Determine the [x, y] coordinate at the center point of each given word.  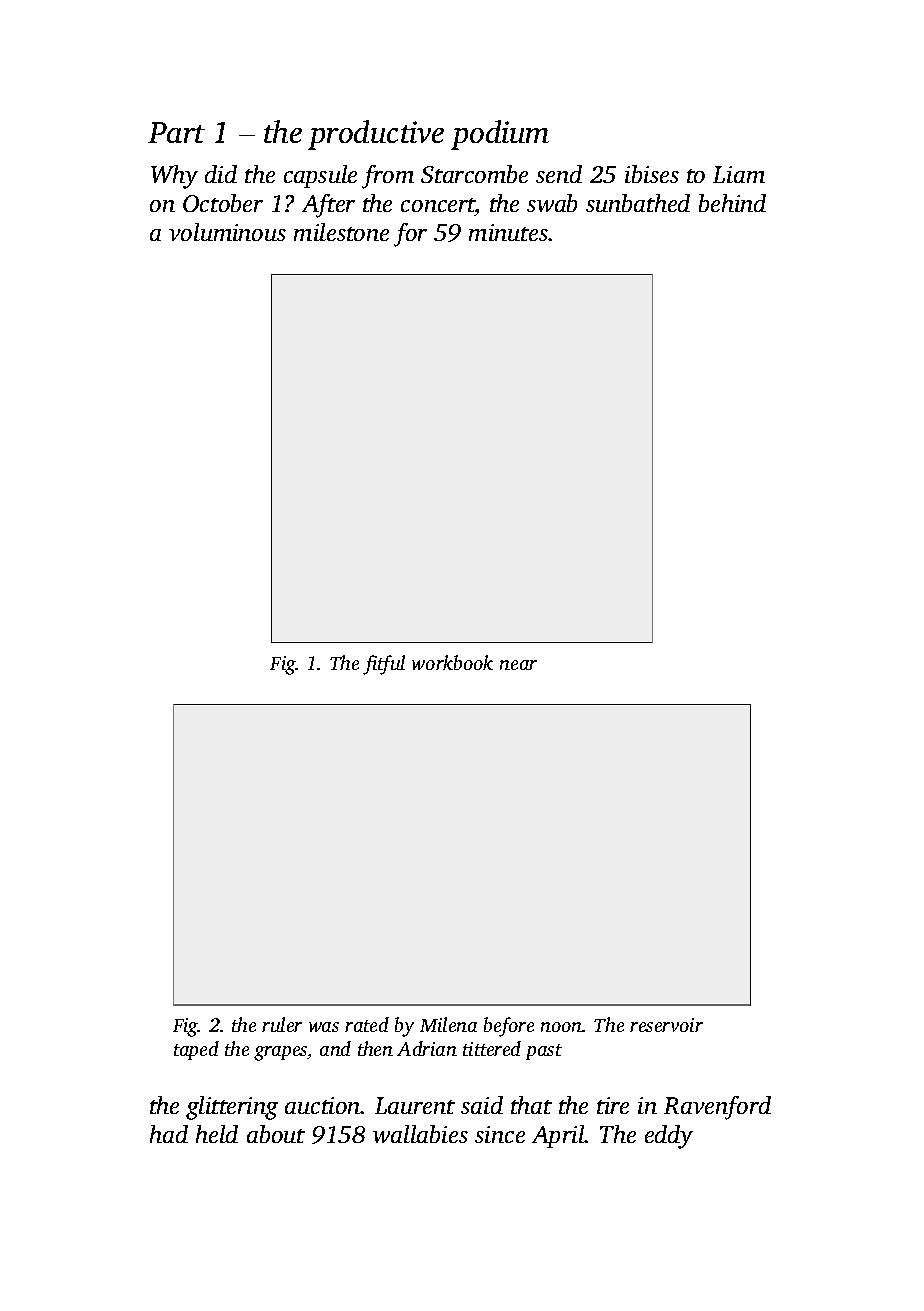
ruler [282, 1024]
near [518, 665]
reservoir [666, 1025]
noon [562, 1027]
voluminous [227, 232]
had [169, 1134]
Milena [448, 1024]
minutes [508, 232]
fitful [384, 665]
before [509, 1027]
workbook [452, 662]
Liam [739, 174]
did [221, 174]
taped [196, 1050]
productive [376, 135]
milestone [341, 232]
